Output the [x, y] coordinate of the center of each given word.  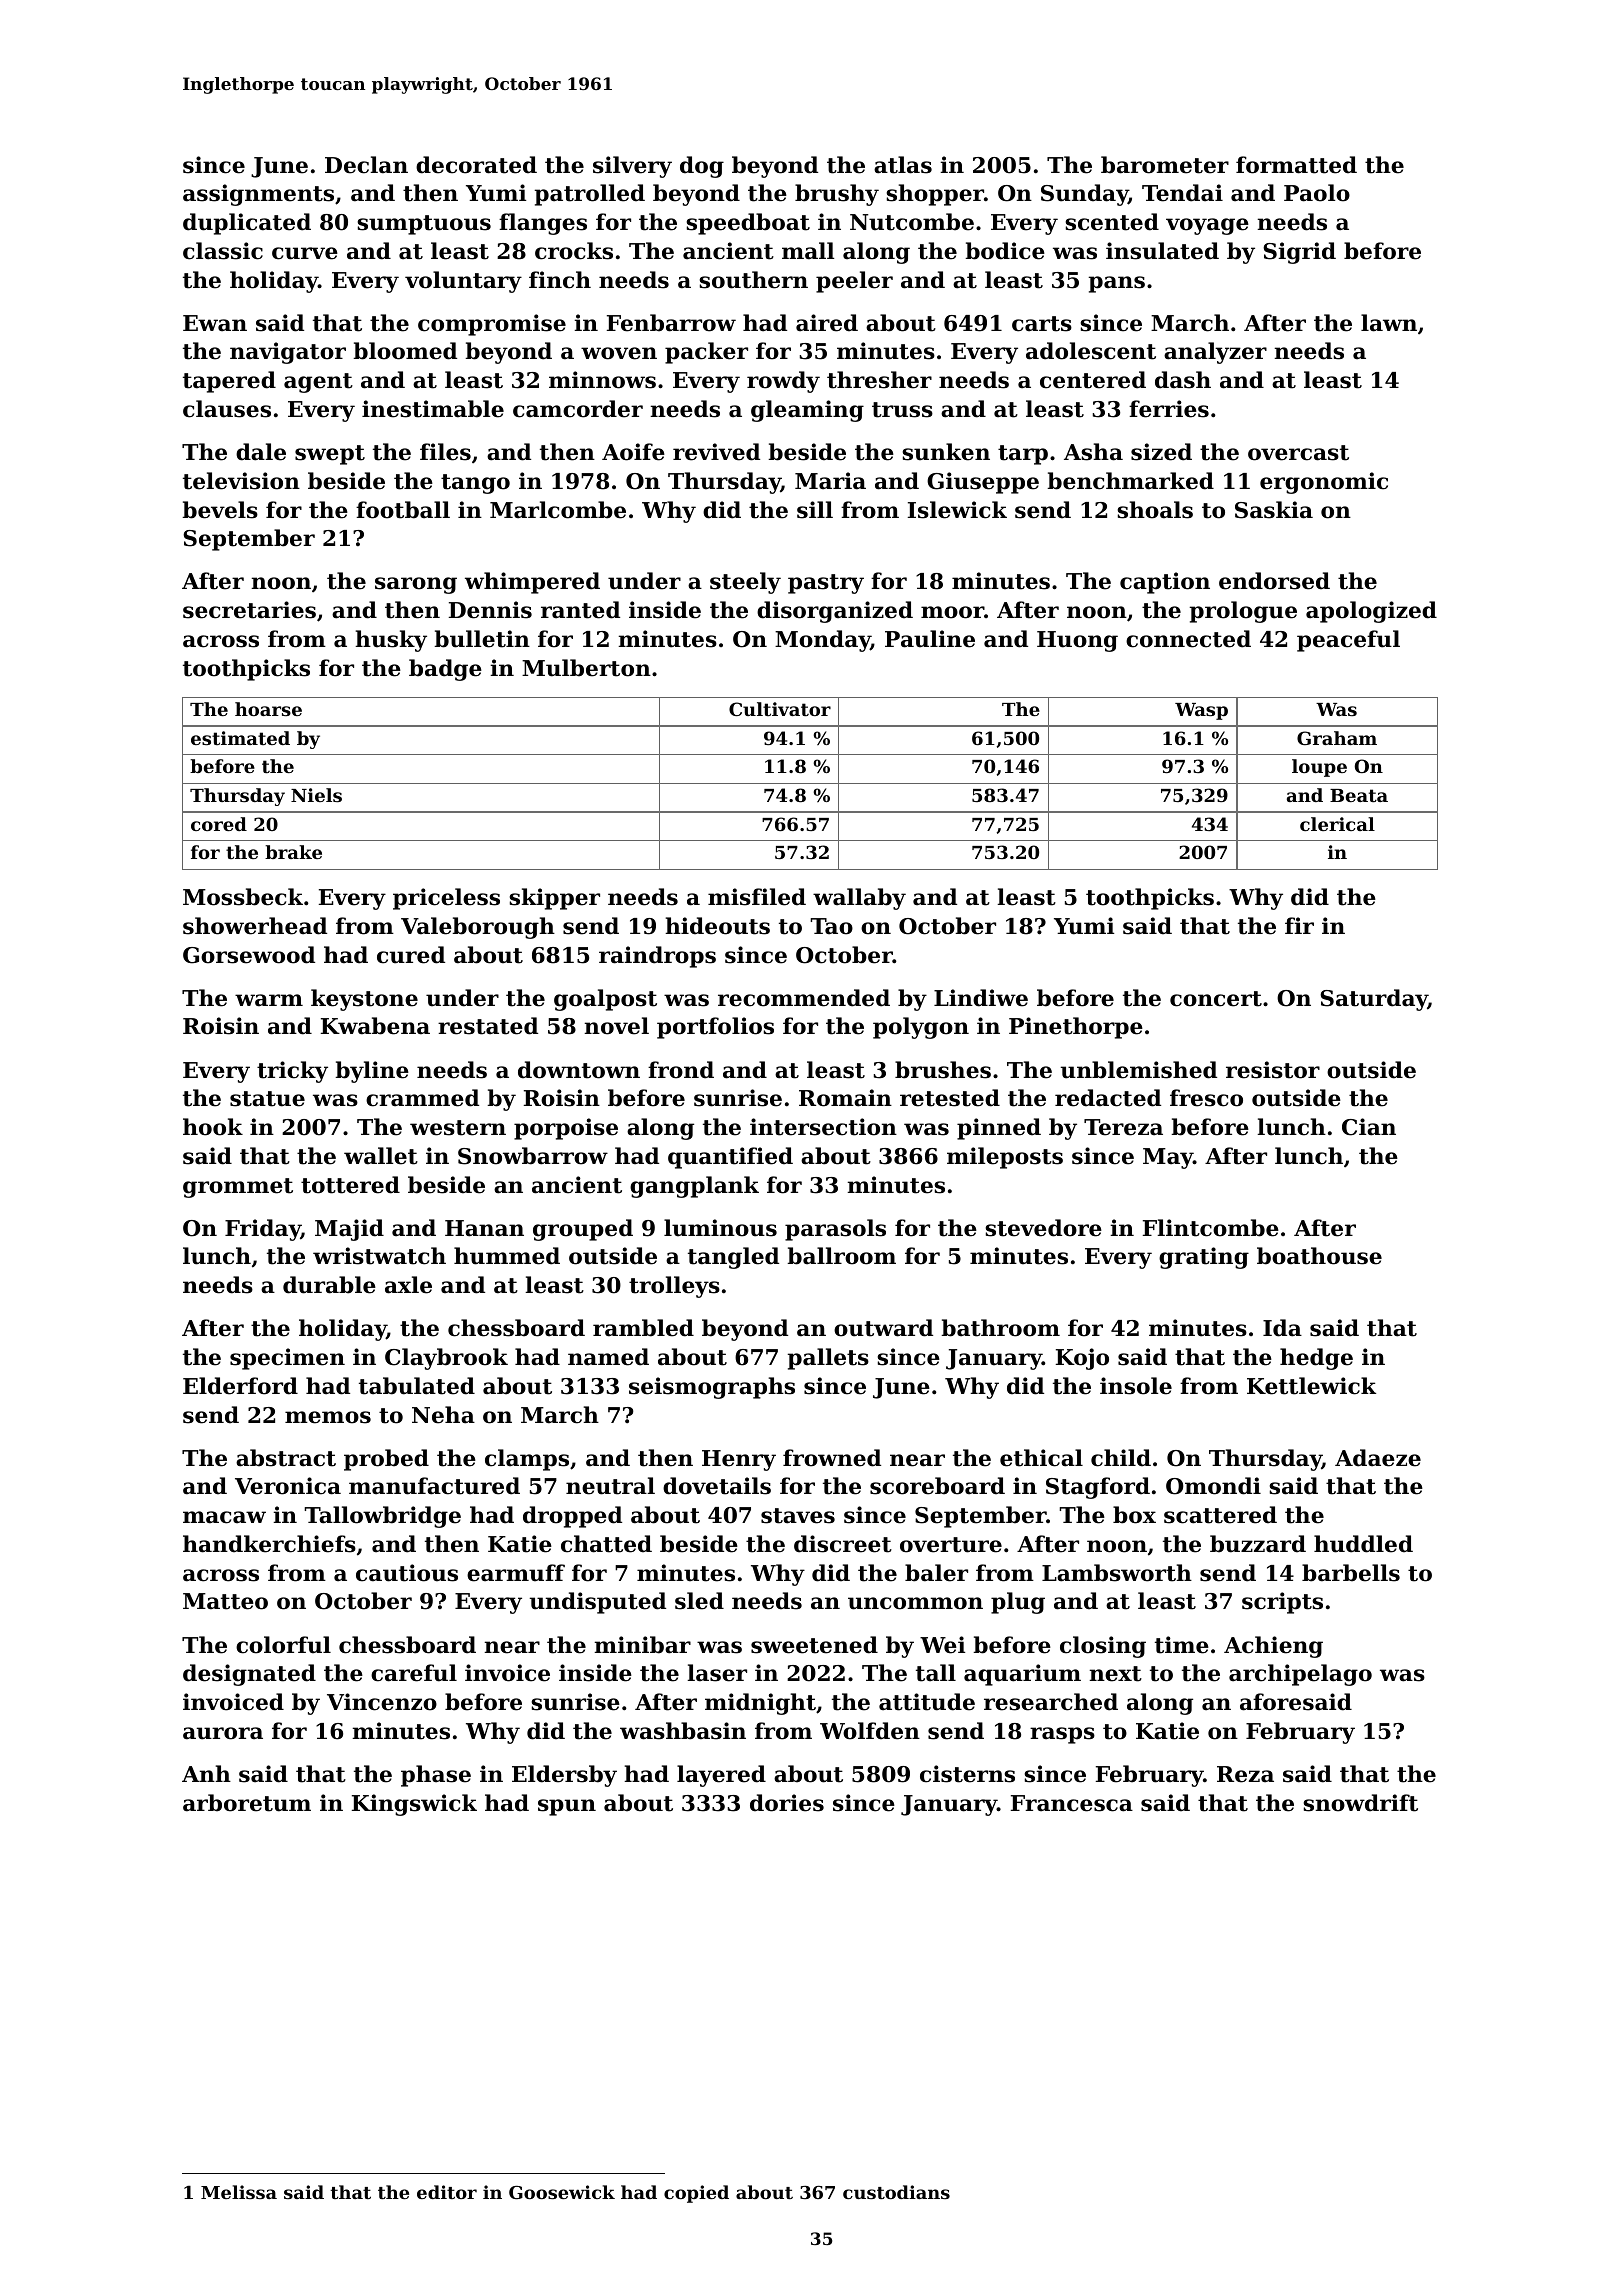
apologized [1371, 612]
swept [330, 455]
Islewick [957, 510]
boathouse [1319, 1256]
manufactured [434, 1486]
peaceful [1348, 641]
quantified [730, 1158]
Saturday [1374, 1000]
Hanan [484, 1228]
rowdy [783, 382]
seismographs [712, 1388]
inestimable [433, 409]
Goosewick [562, 2192]
